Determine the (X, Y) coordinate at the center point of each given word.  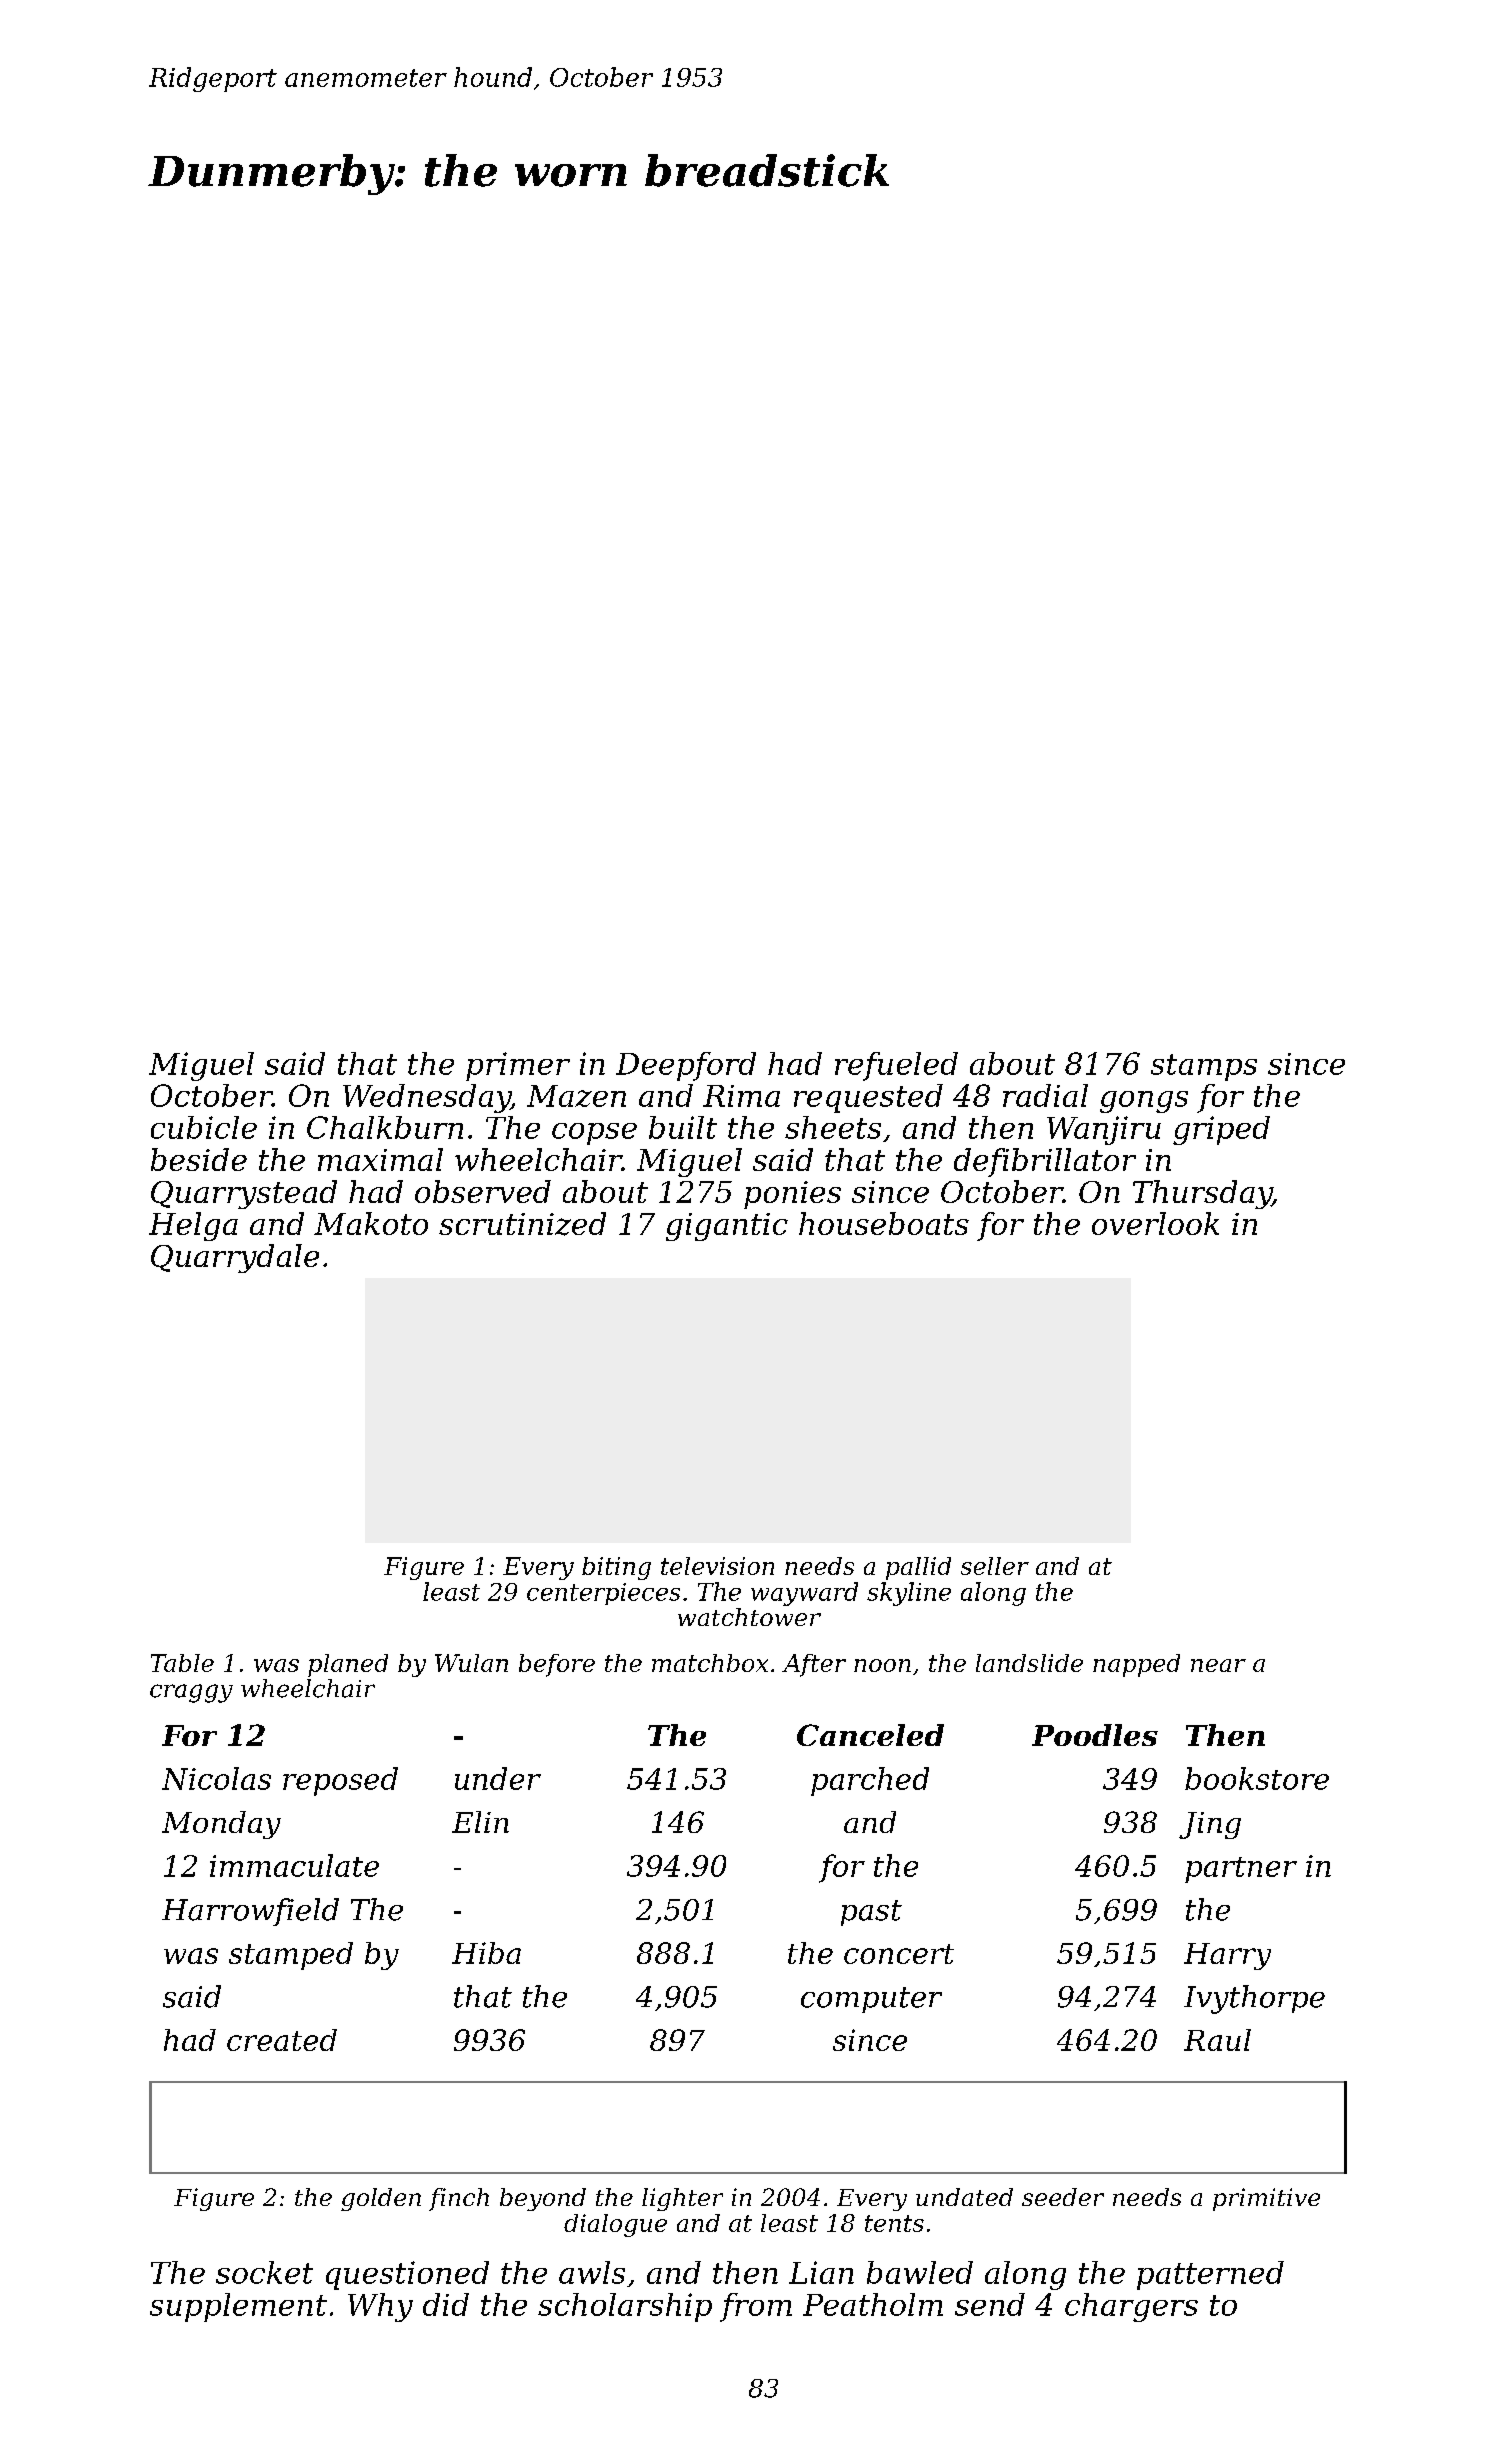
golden (381, 2199)
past (871, 1913)
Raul (1217, 2040)
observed (483, 1191)
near (1218, 1665)
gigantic (727, 1227)
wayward (804, 1594)
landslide (1029, 1663)
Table (182, 1663)
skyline (909, 1594)
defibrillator (1045, 1162)
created (282, 2040)
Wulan (471, 1663)
